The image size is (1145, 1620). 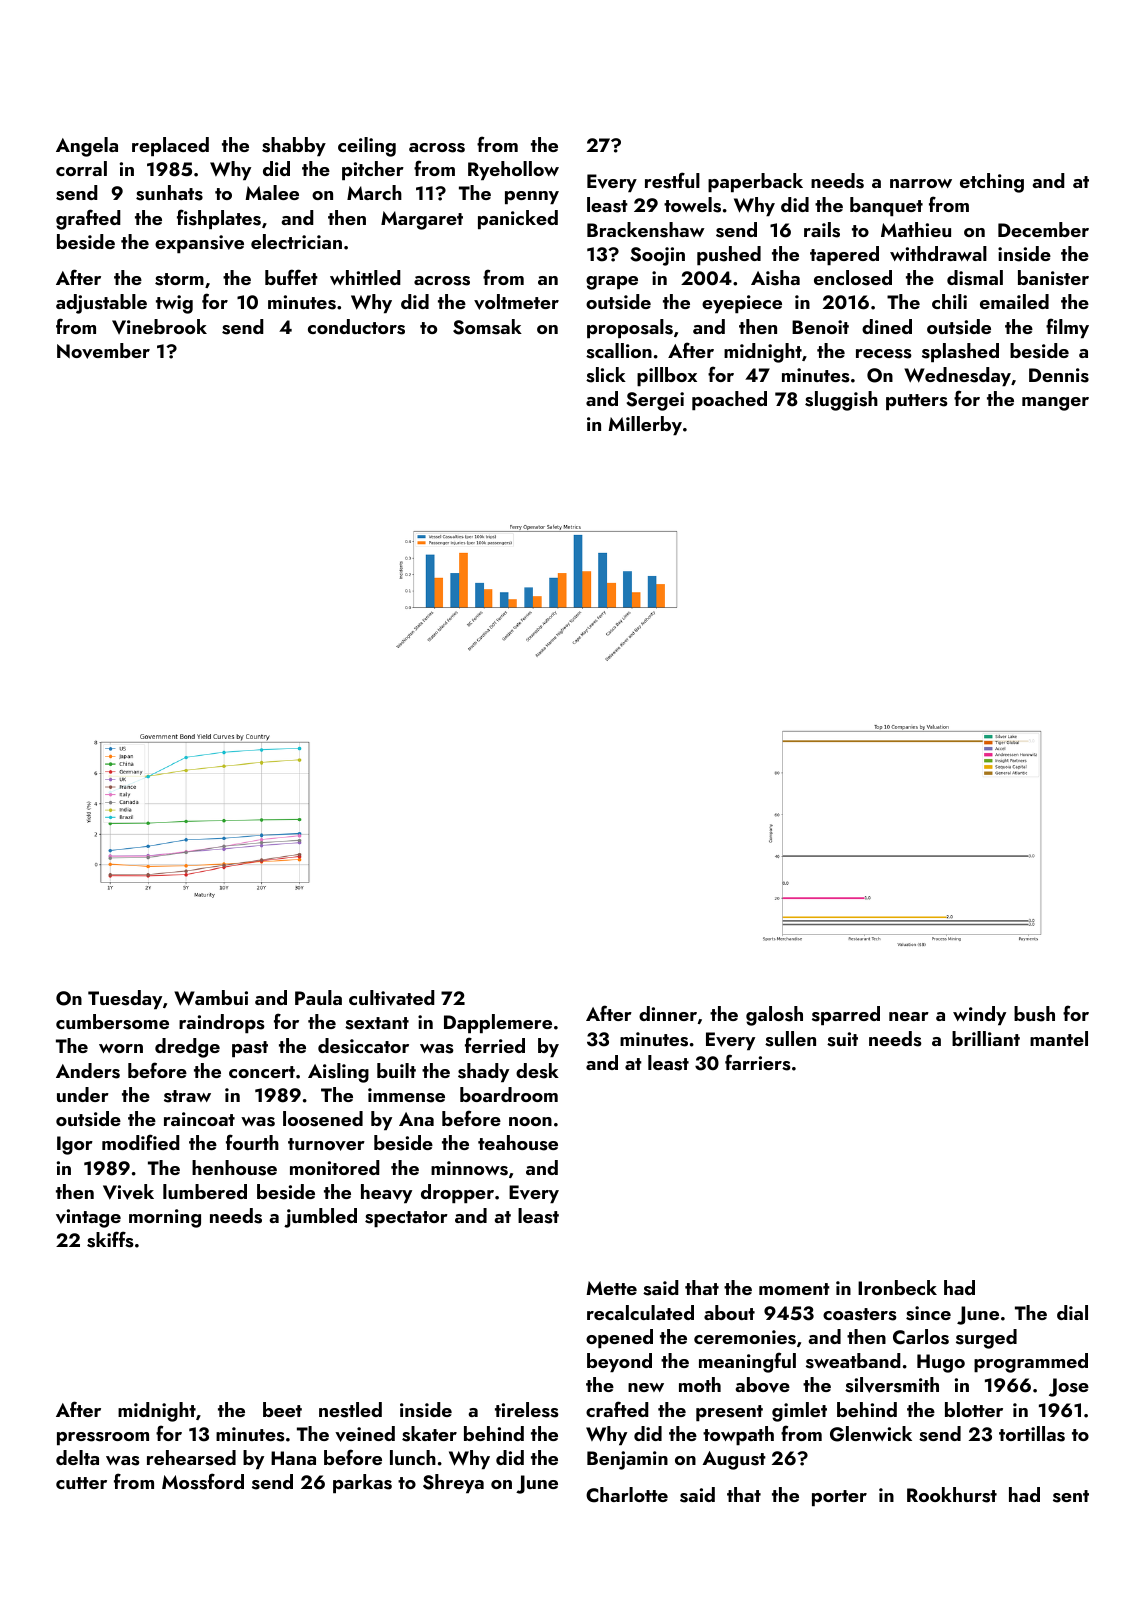 What do you see at coordinates (846, 1015) in the page?
I see `sparred` at bounding box center [846, 1015].
